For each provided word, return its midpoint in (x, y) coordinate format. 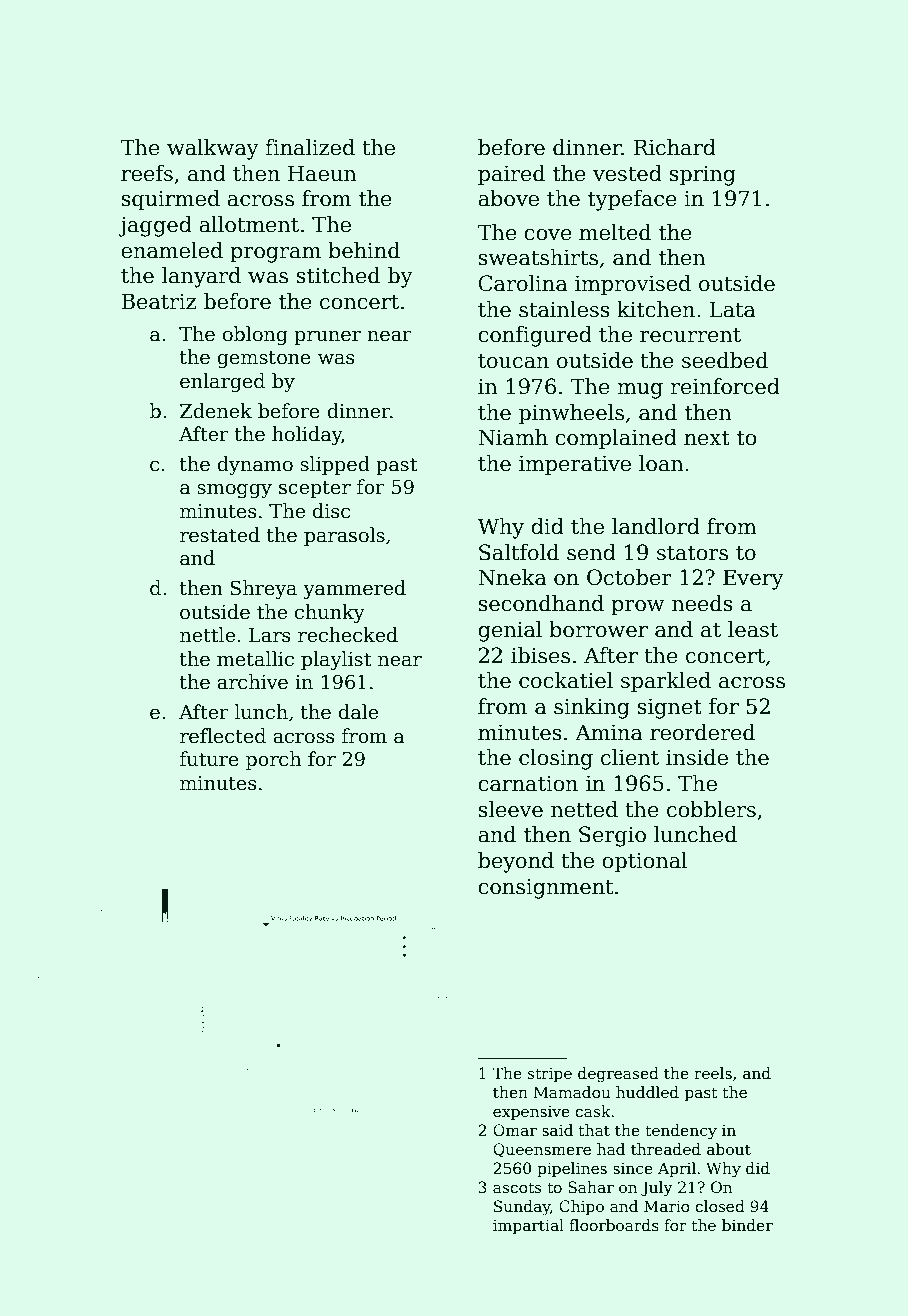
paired (511, 175)
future (209, 759)
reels (713, 1073)
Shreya (263, 589)
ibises (540, 655)
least (753, 629)
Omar (515, 1130)
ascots (517, 1187)
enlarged (222, 382)
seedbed (725, 360)
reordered (702, 732)
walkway (213, 149)
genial (510, 631)
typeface (632, 200)
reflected (223, 736)
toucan (513, 361)
